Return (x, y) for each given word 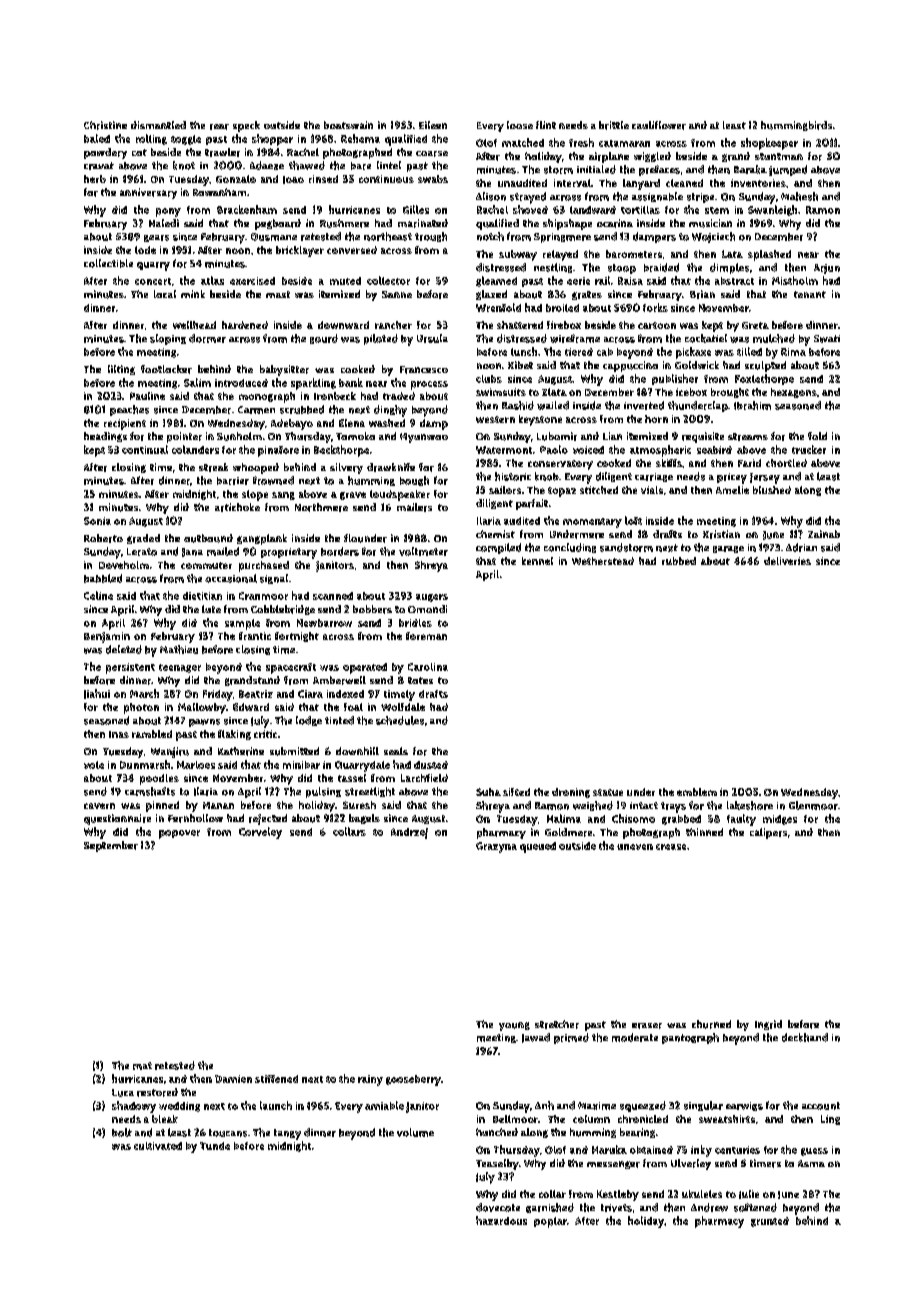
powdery (105, 153)
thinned (704, 832)
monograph (267, 397)
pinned (162, 806)
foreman (426, 636)
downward (343, 325)
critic (265, 734)
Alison (491, 196)
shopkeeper (769, 144)
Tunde (215, 1146)
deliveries (787, 561)
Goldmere (568, 832)
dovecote (498, 1207)
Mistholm (795, 280)
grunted (770, 1222)
